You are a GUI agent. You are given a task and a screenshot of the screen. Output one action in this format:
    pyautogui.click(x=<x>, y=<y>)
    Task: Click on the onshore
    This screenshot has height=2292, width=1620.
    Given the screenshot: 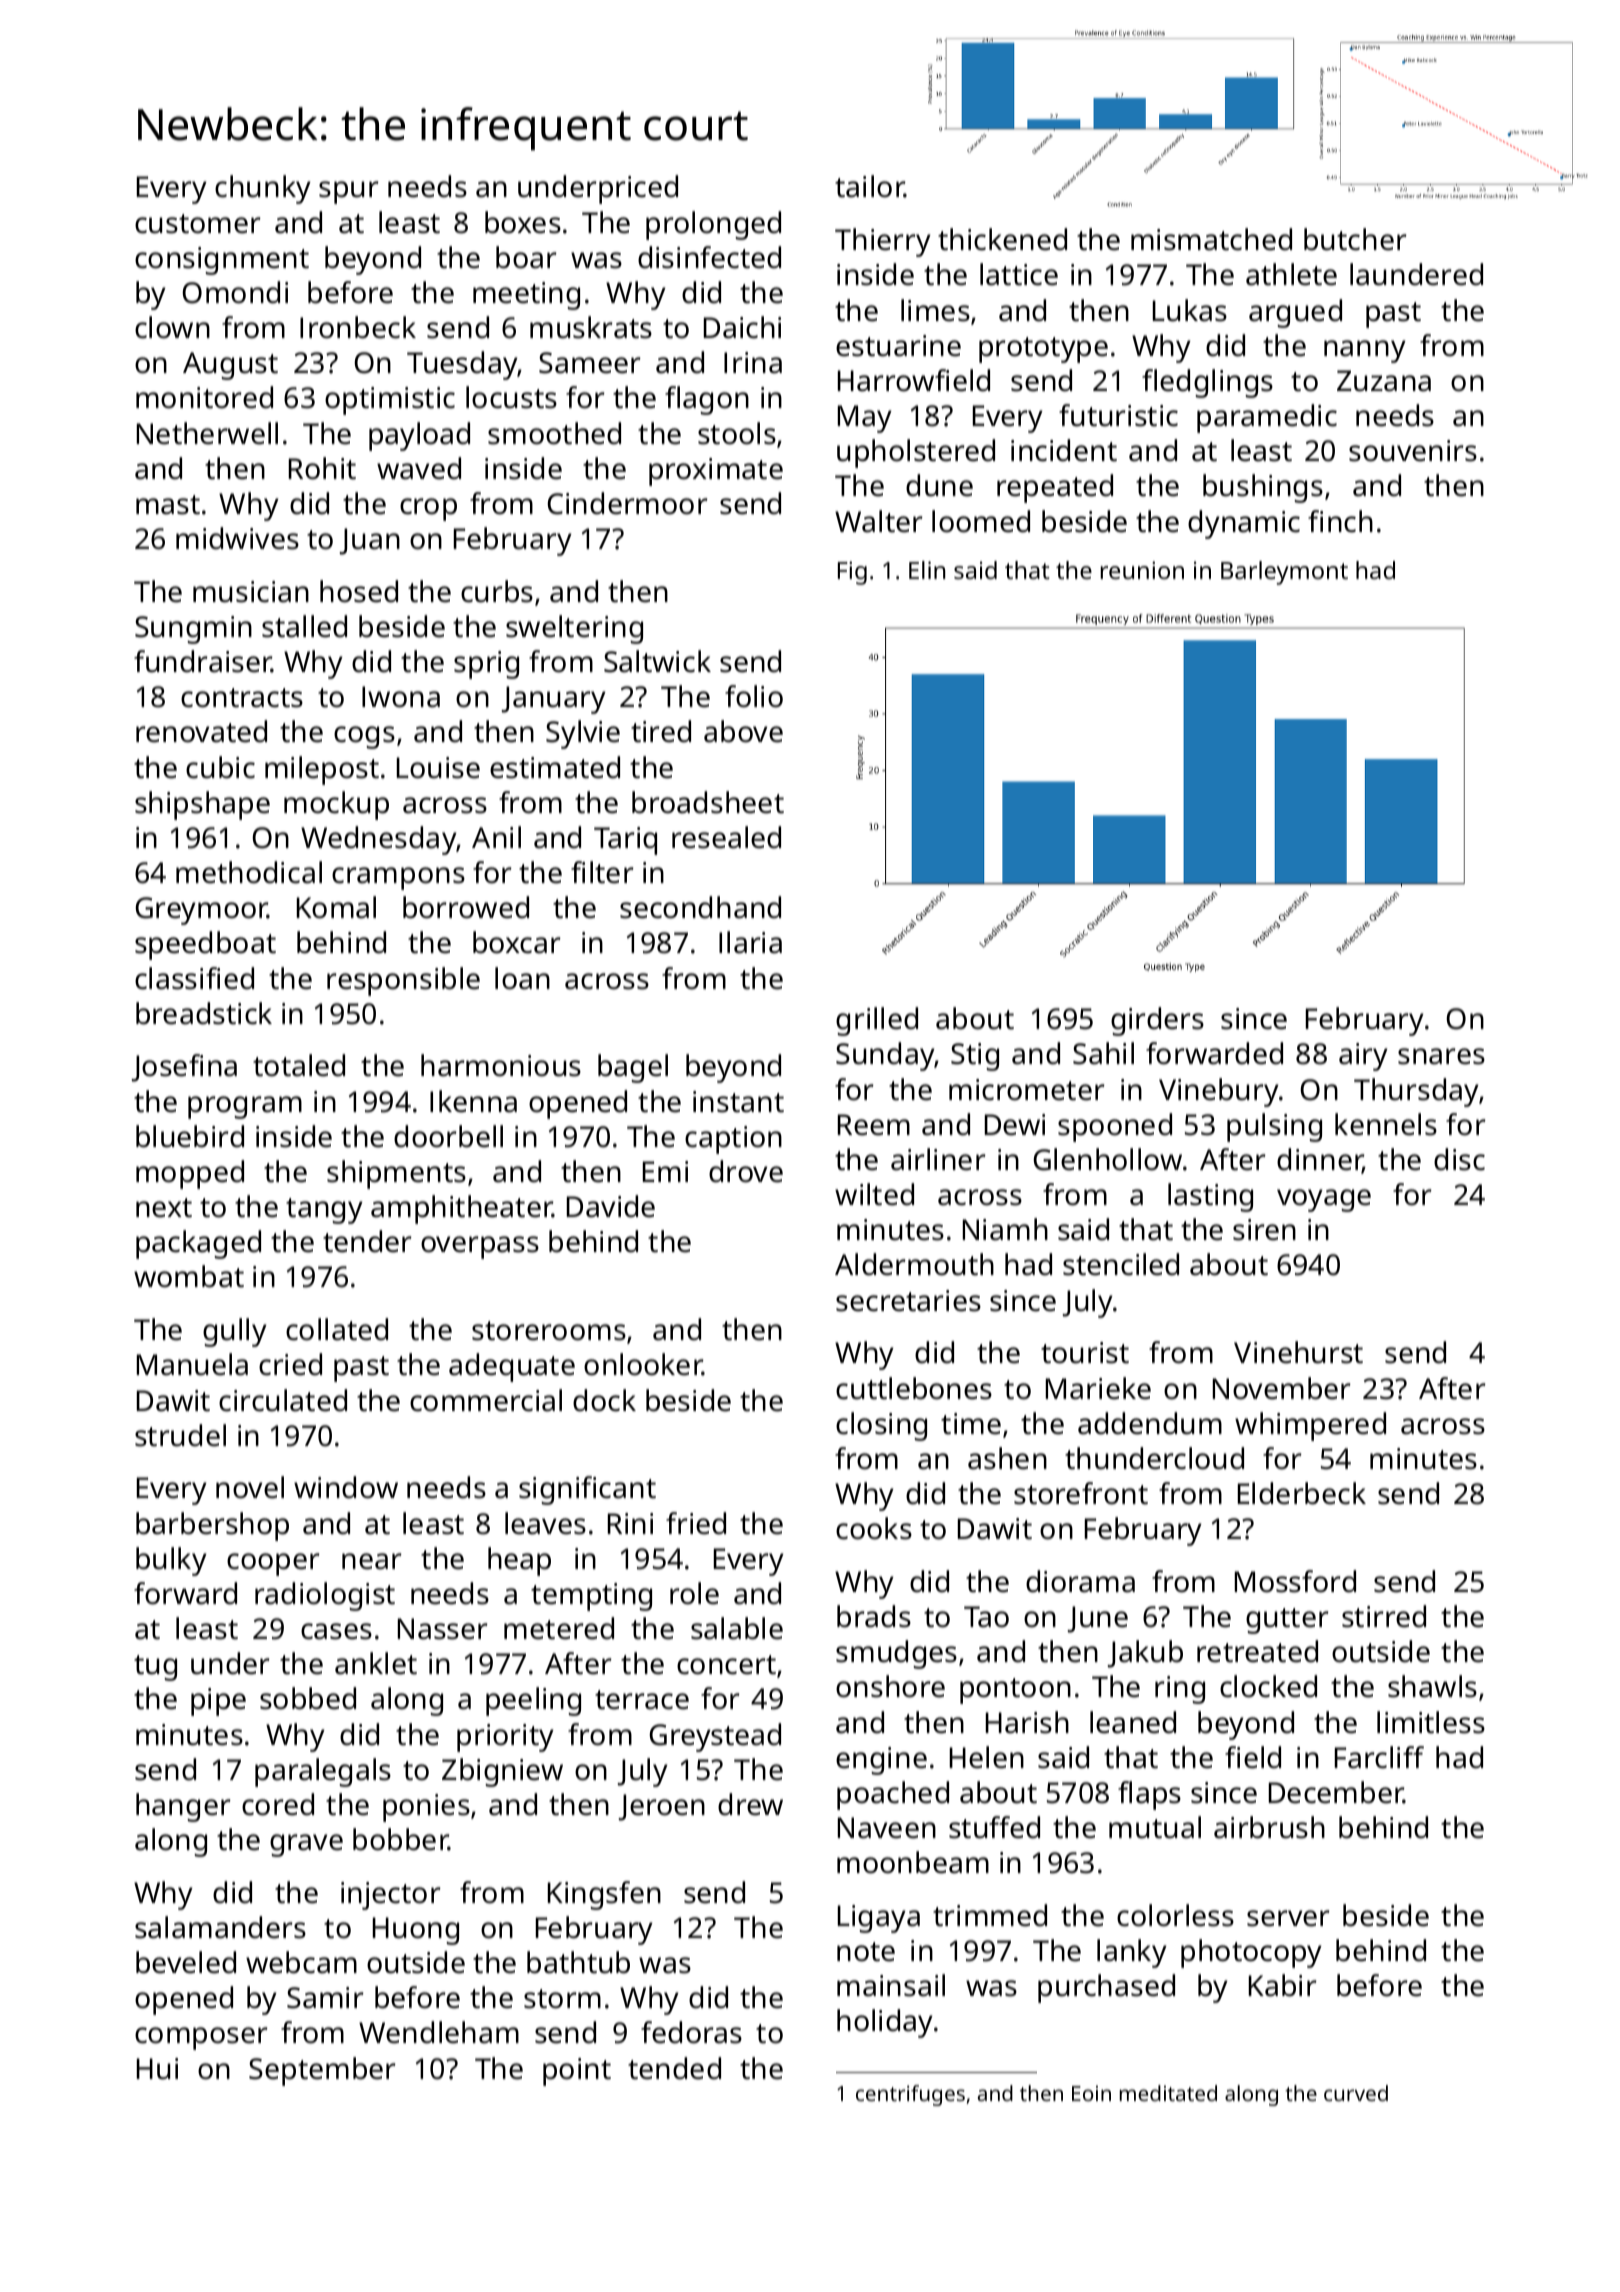 What is the action you would take?
    pyautogui.click(x=890, y=1686)
